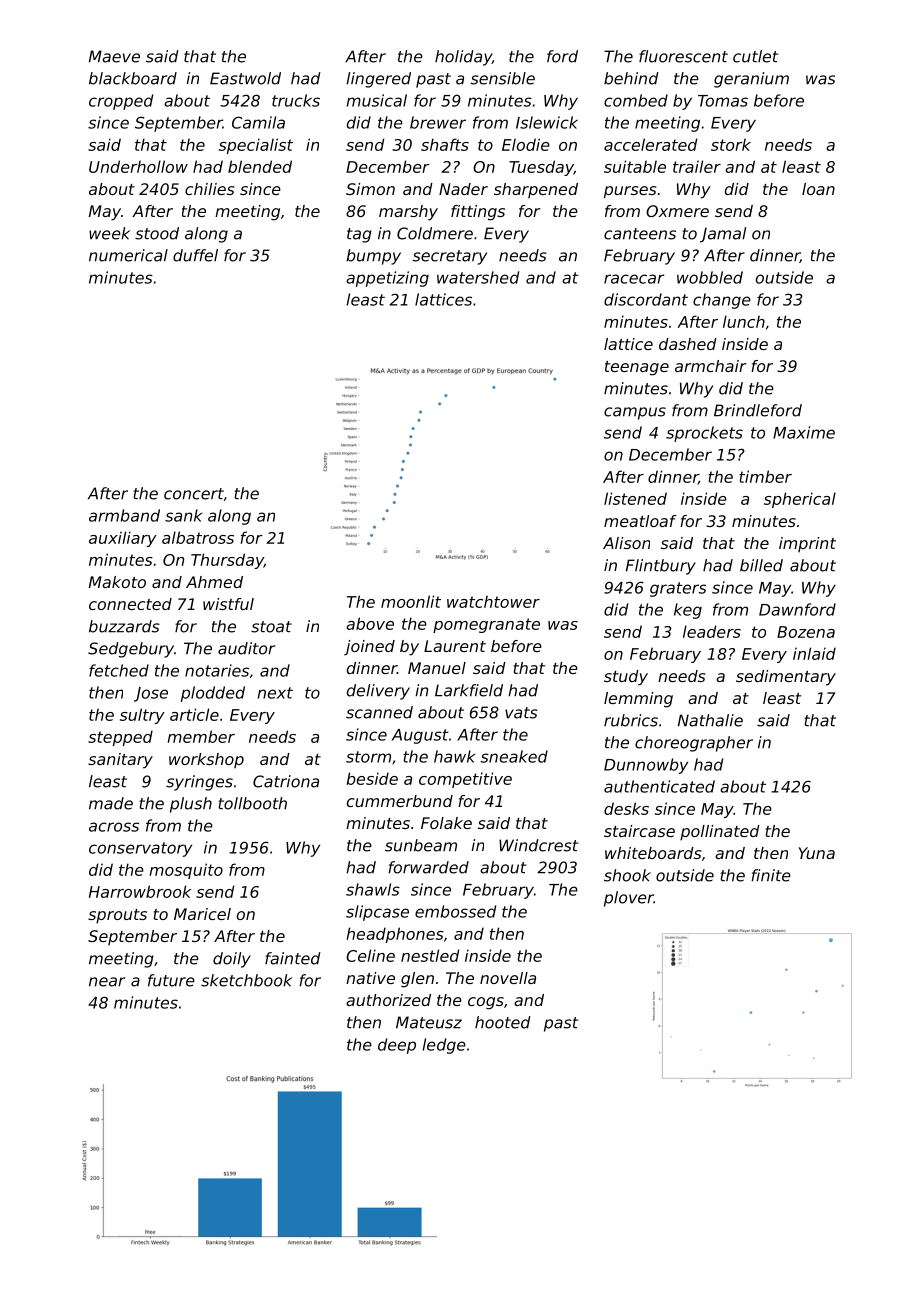  Describe the element at coordinates (463, 58) in the screenshot. I see `holiday` at that location.
